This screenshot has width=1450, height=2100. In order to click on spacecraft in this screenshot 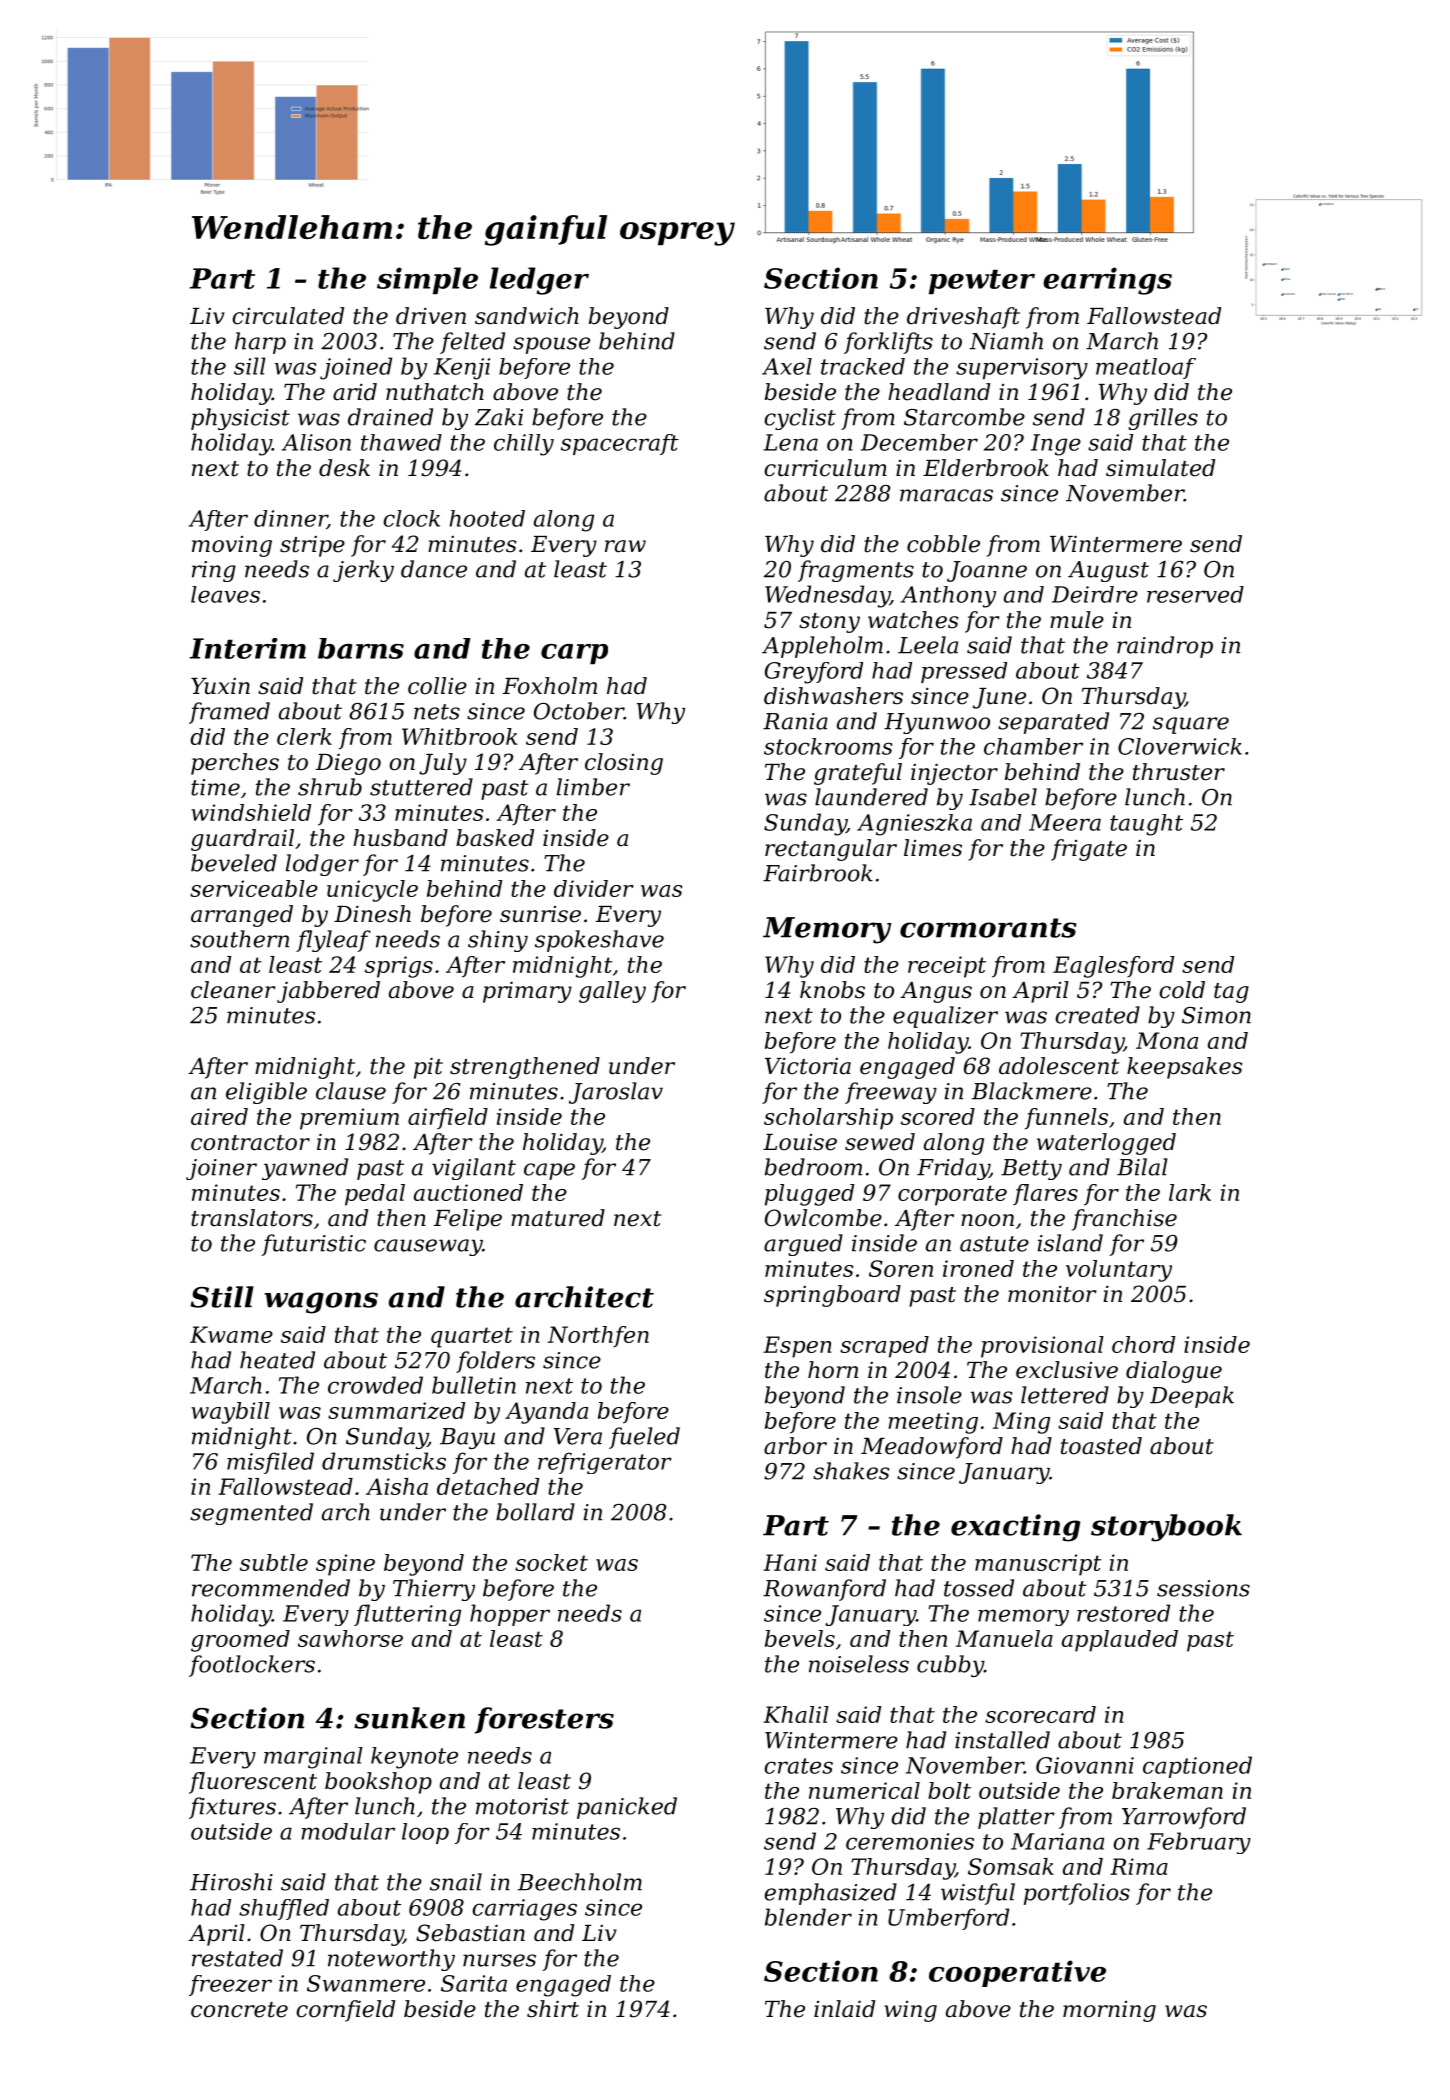, I will do `click(620, 444)`.
